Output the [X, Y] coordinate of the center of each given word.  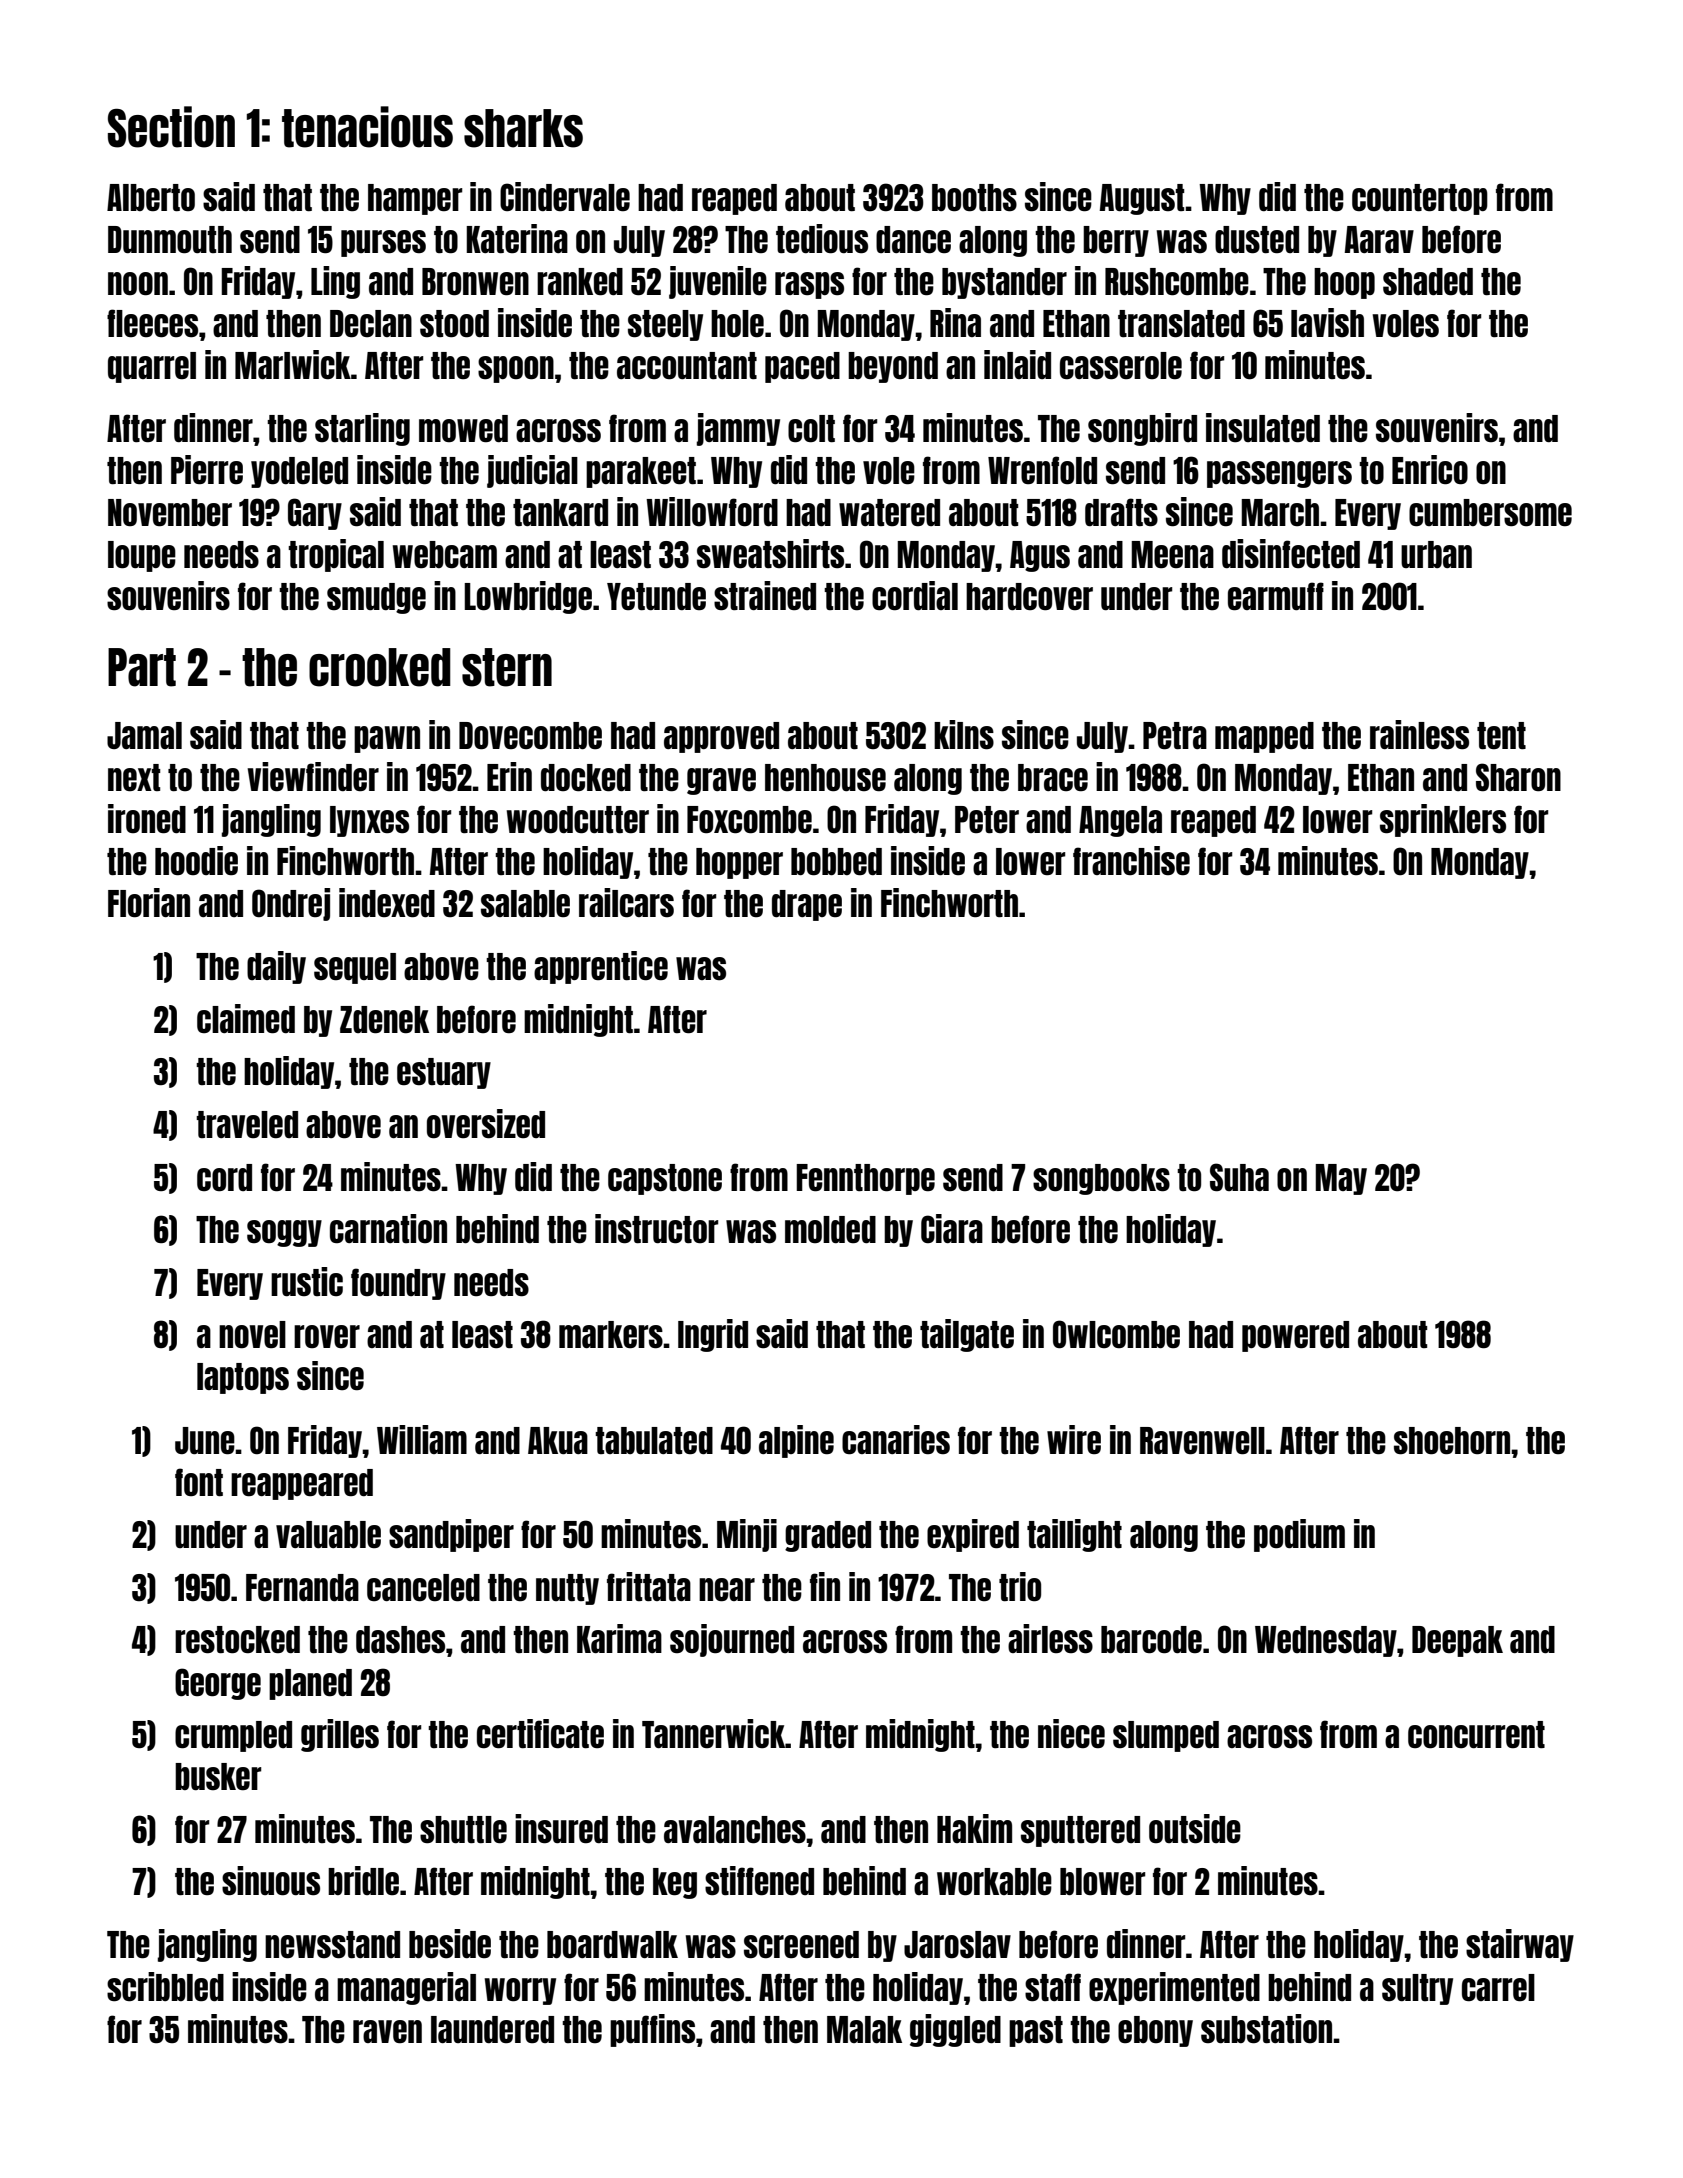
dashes [400, 1640]
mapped [1264, 737]
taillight [1074, 1535]
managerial [406, 1988]
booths [974, 198]
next [134, 777]
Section [171, 127]
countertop [1420, 199]
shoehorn [1452, 1441]
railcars [626, 902]
